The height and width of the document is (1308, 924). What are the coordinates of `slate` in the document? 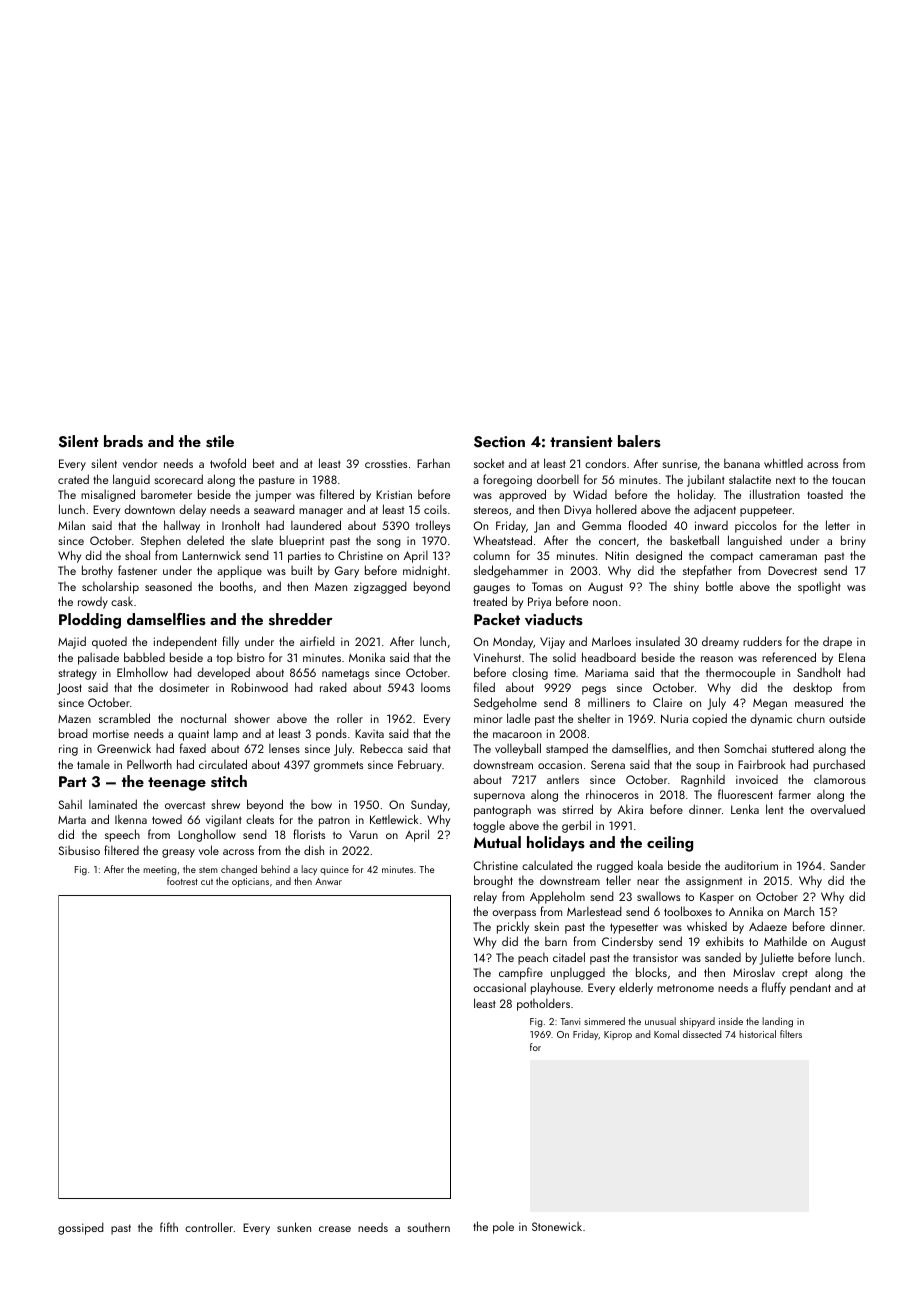 It's located at (262, 540).
